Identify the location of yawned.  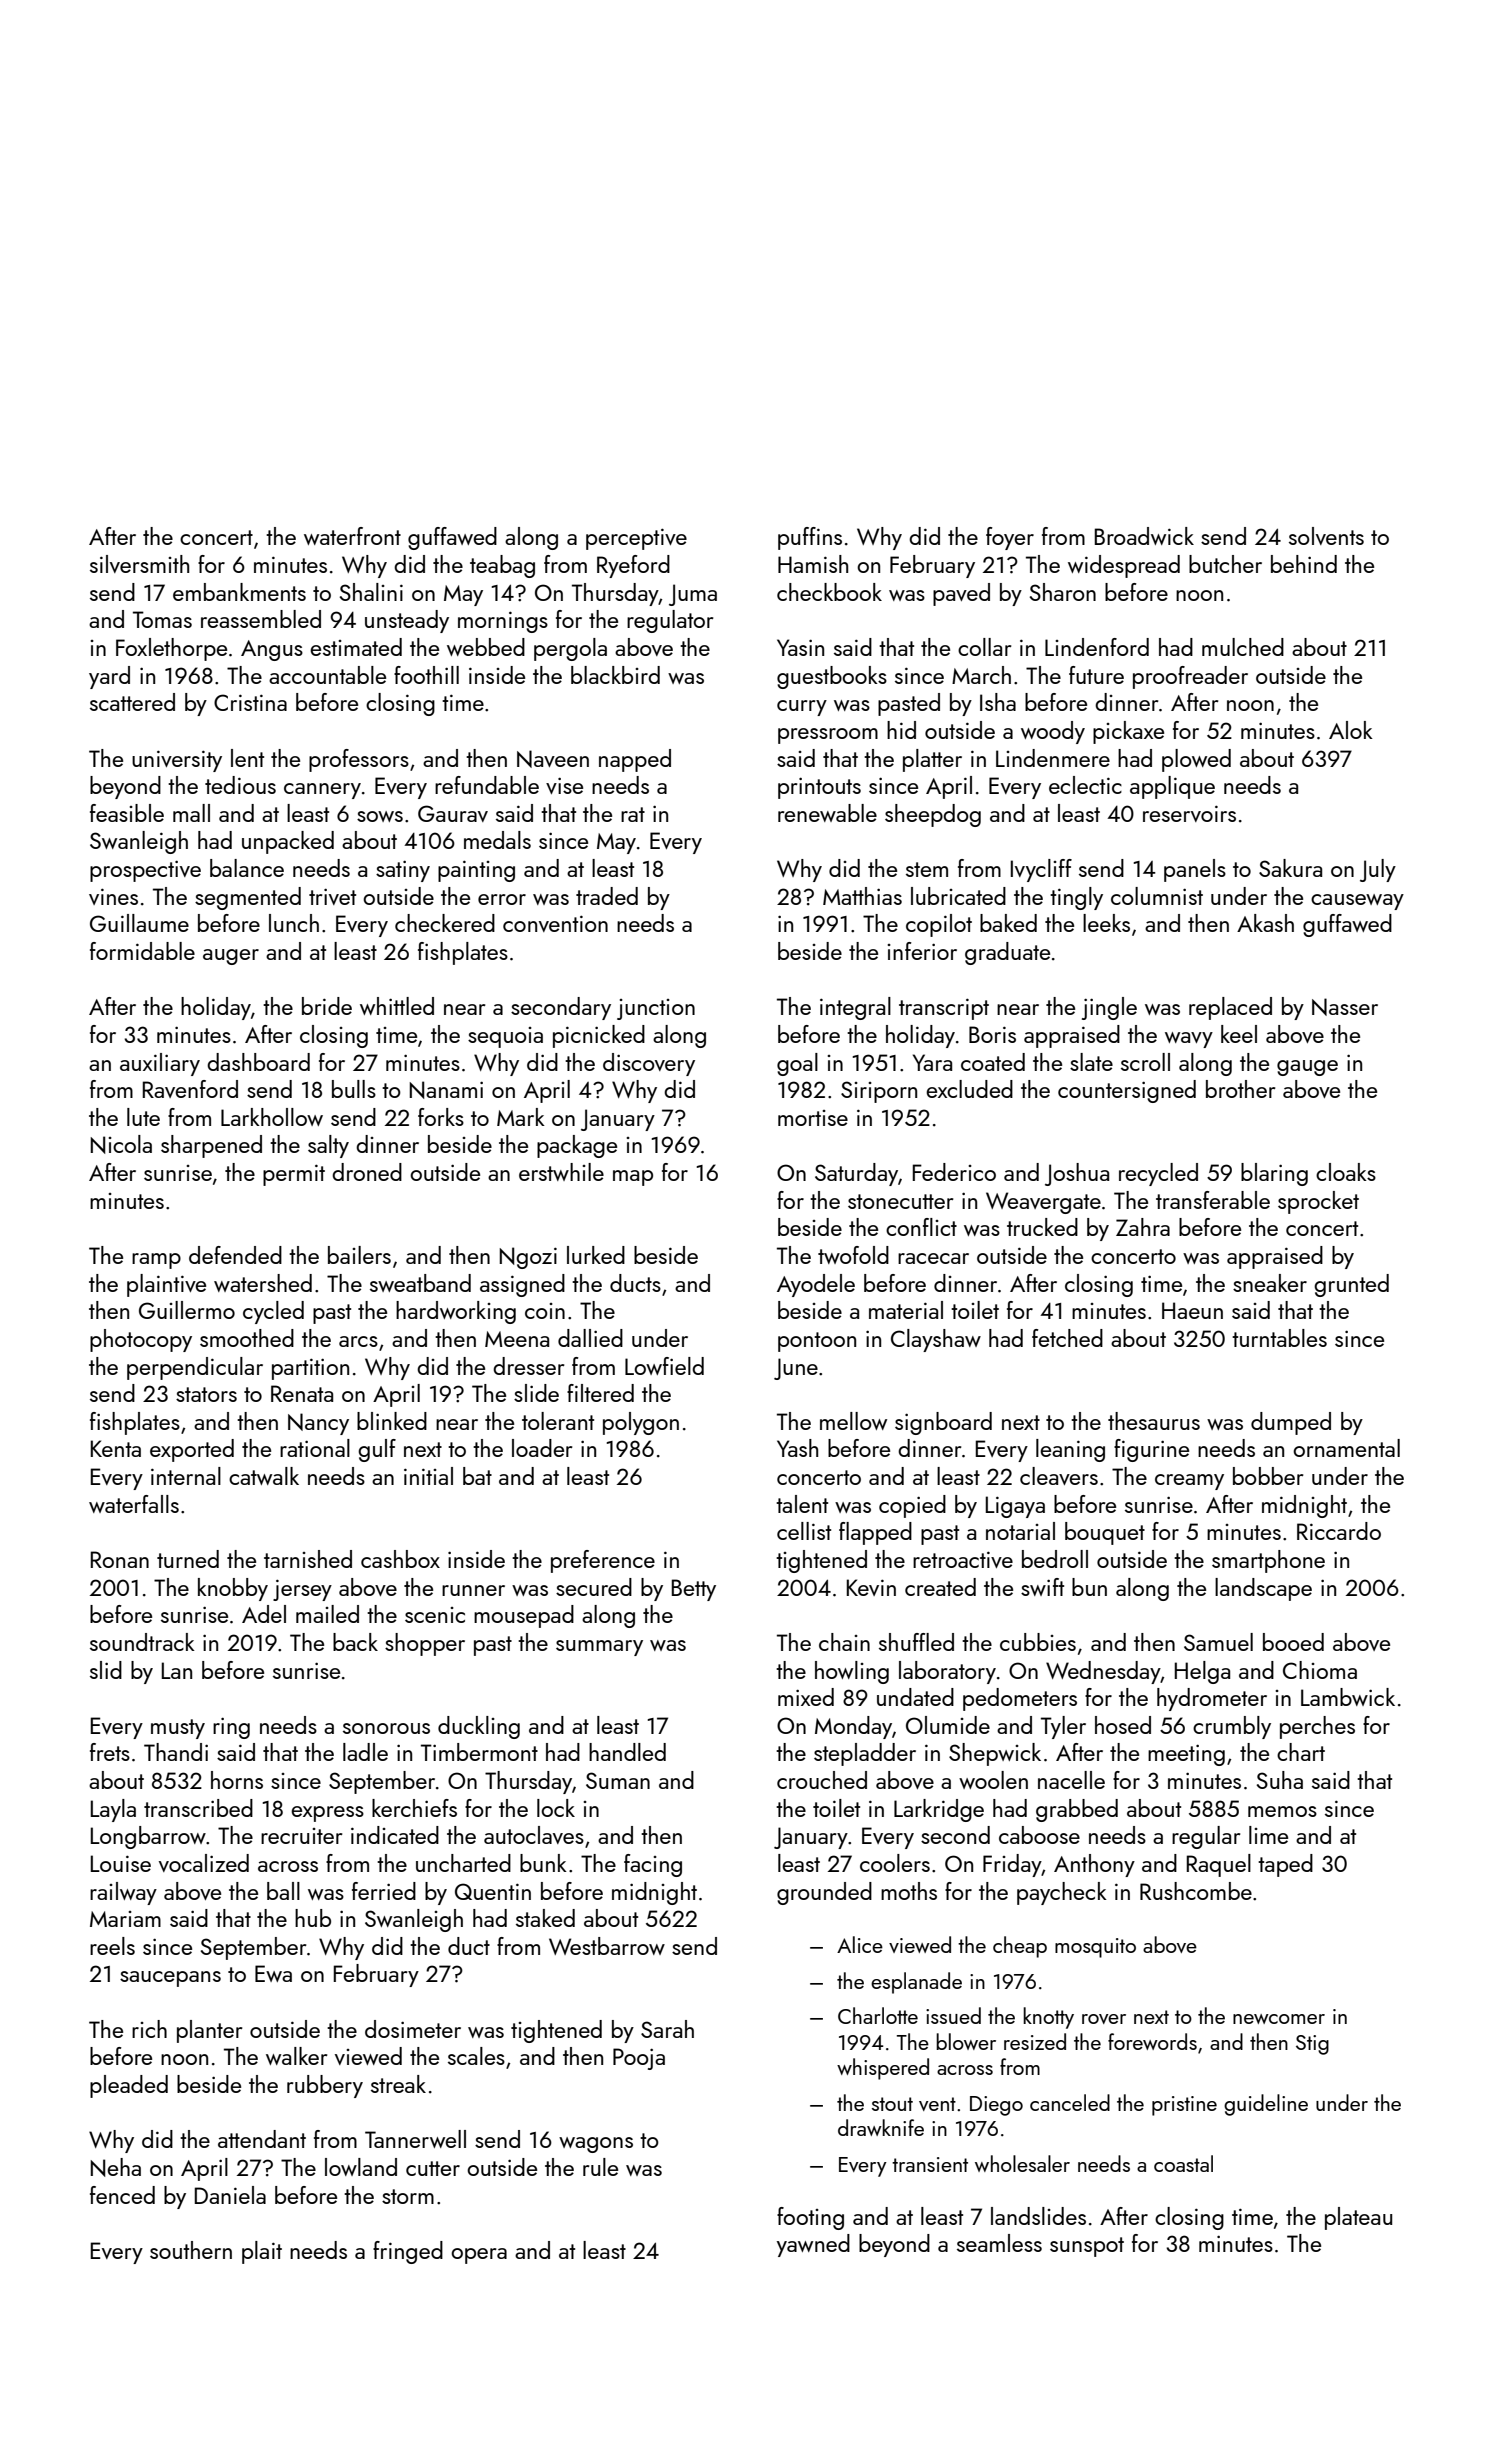
(813, 2245).
